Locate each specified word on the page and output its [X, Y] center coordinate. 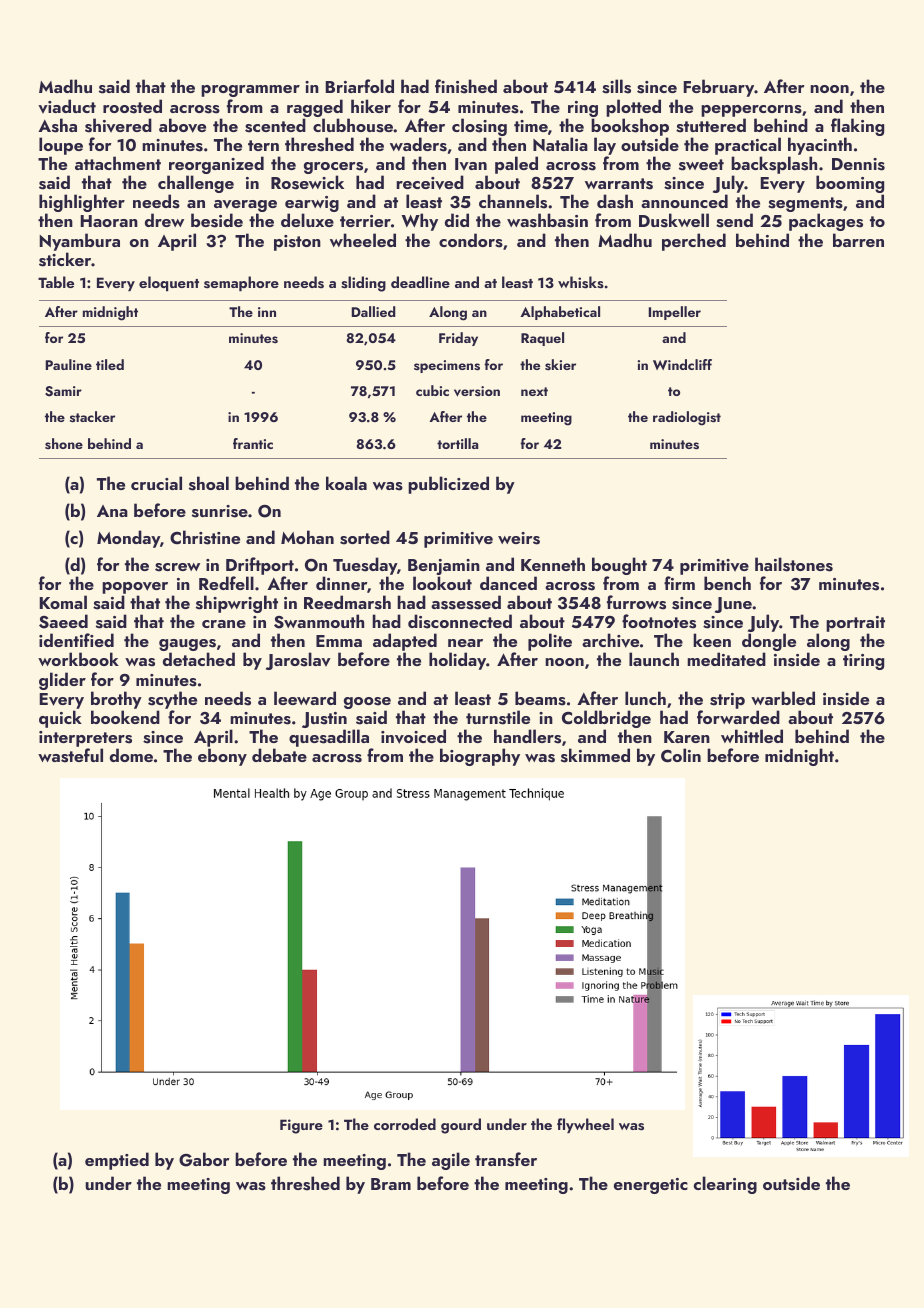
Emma [339, 641]
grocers [333, 168]
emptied [117, 1161]
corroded [405, 1124]
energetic [651, 1186]
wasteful [70, 755]
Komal [63, 602]
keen [712, 640]
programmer [250, 91]
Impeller [675, 313]
